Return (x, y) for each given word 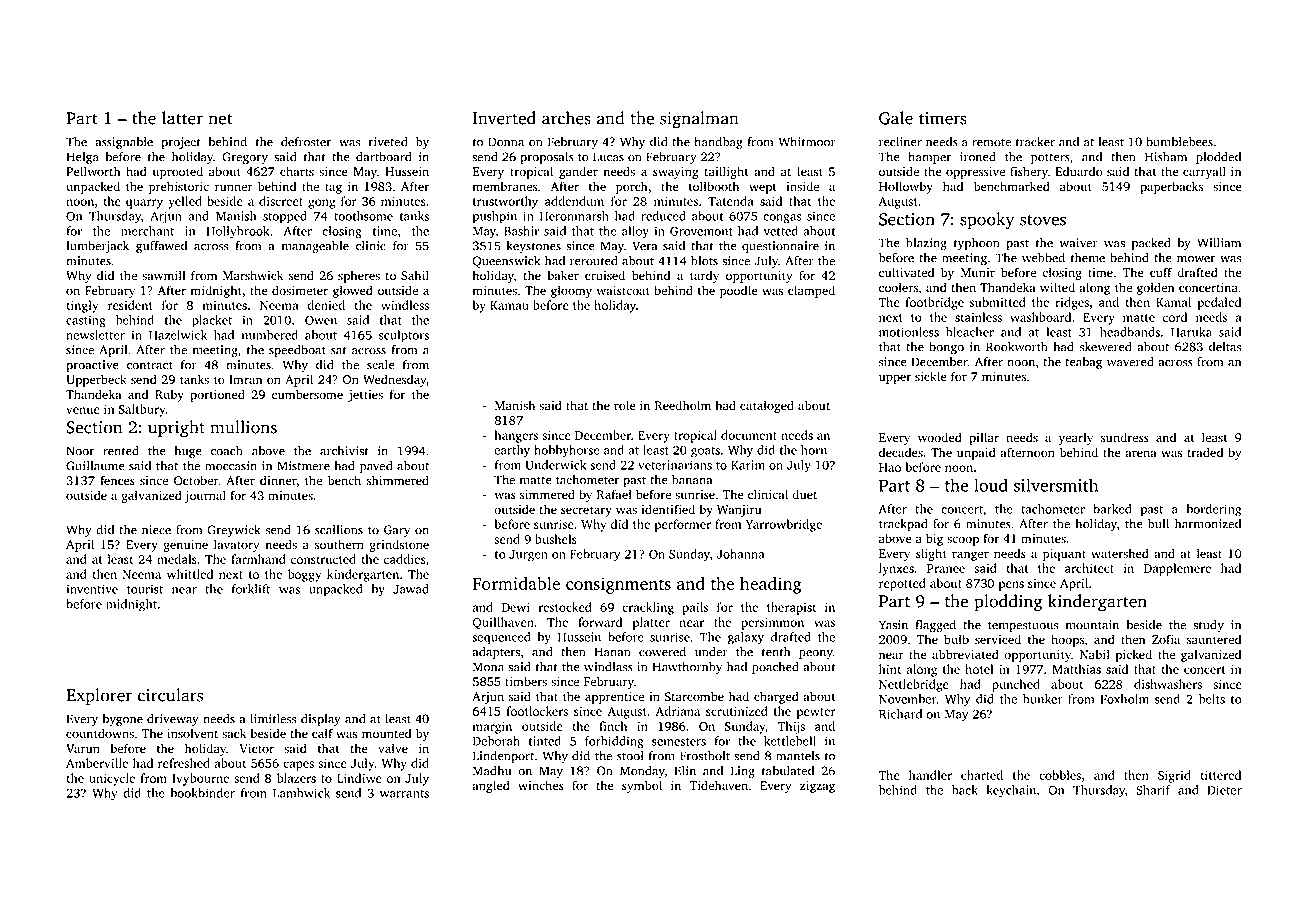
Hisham (1166, 157)
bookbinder (203, 793)
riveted (388, 142)
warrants (404, 794)
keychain (1011, 791)
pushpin (495, 217)
